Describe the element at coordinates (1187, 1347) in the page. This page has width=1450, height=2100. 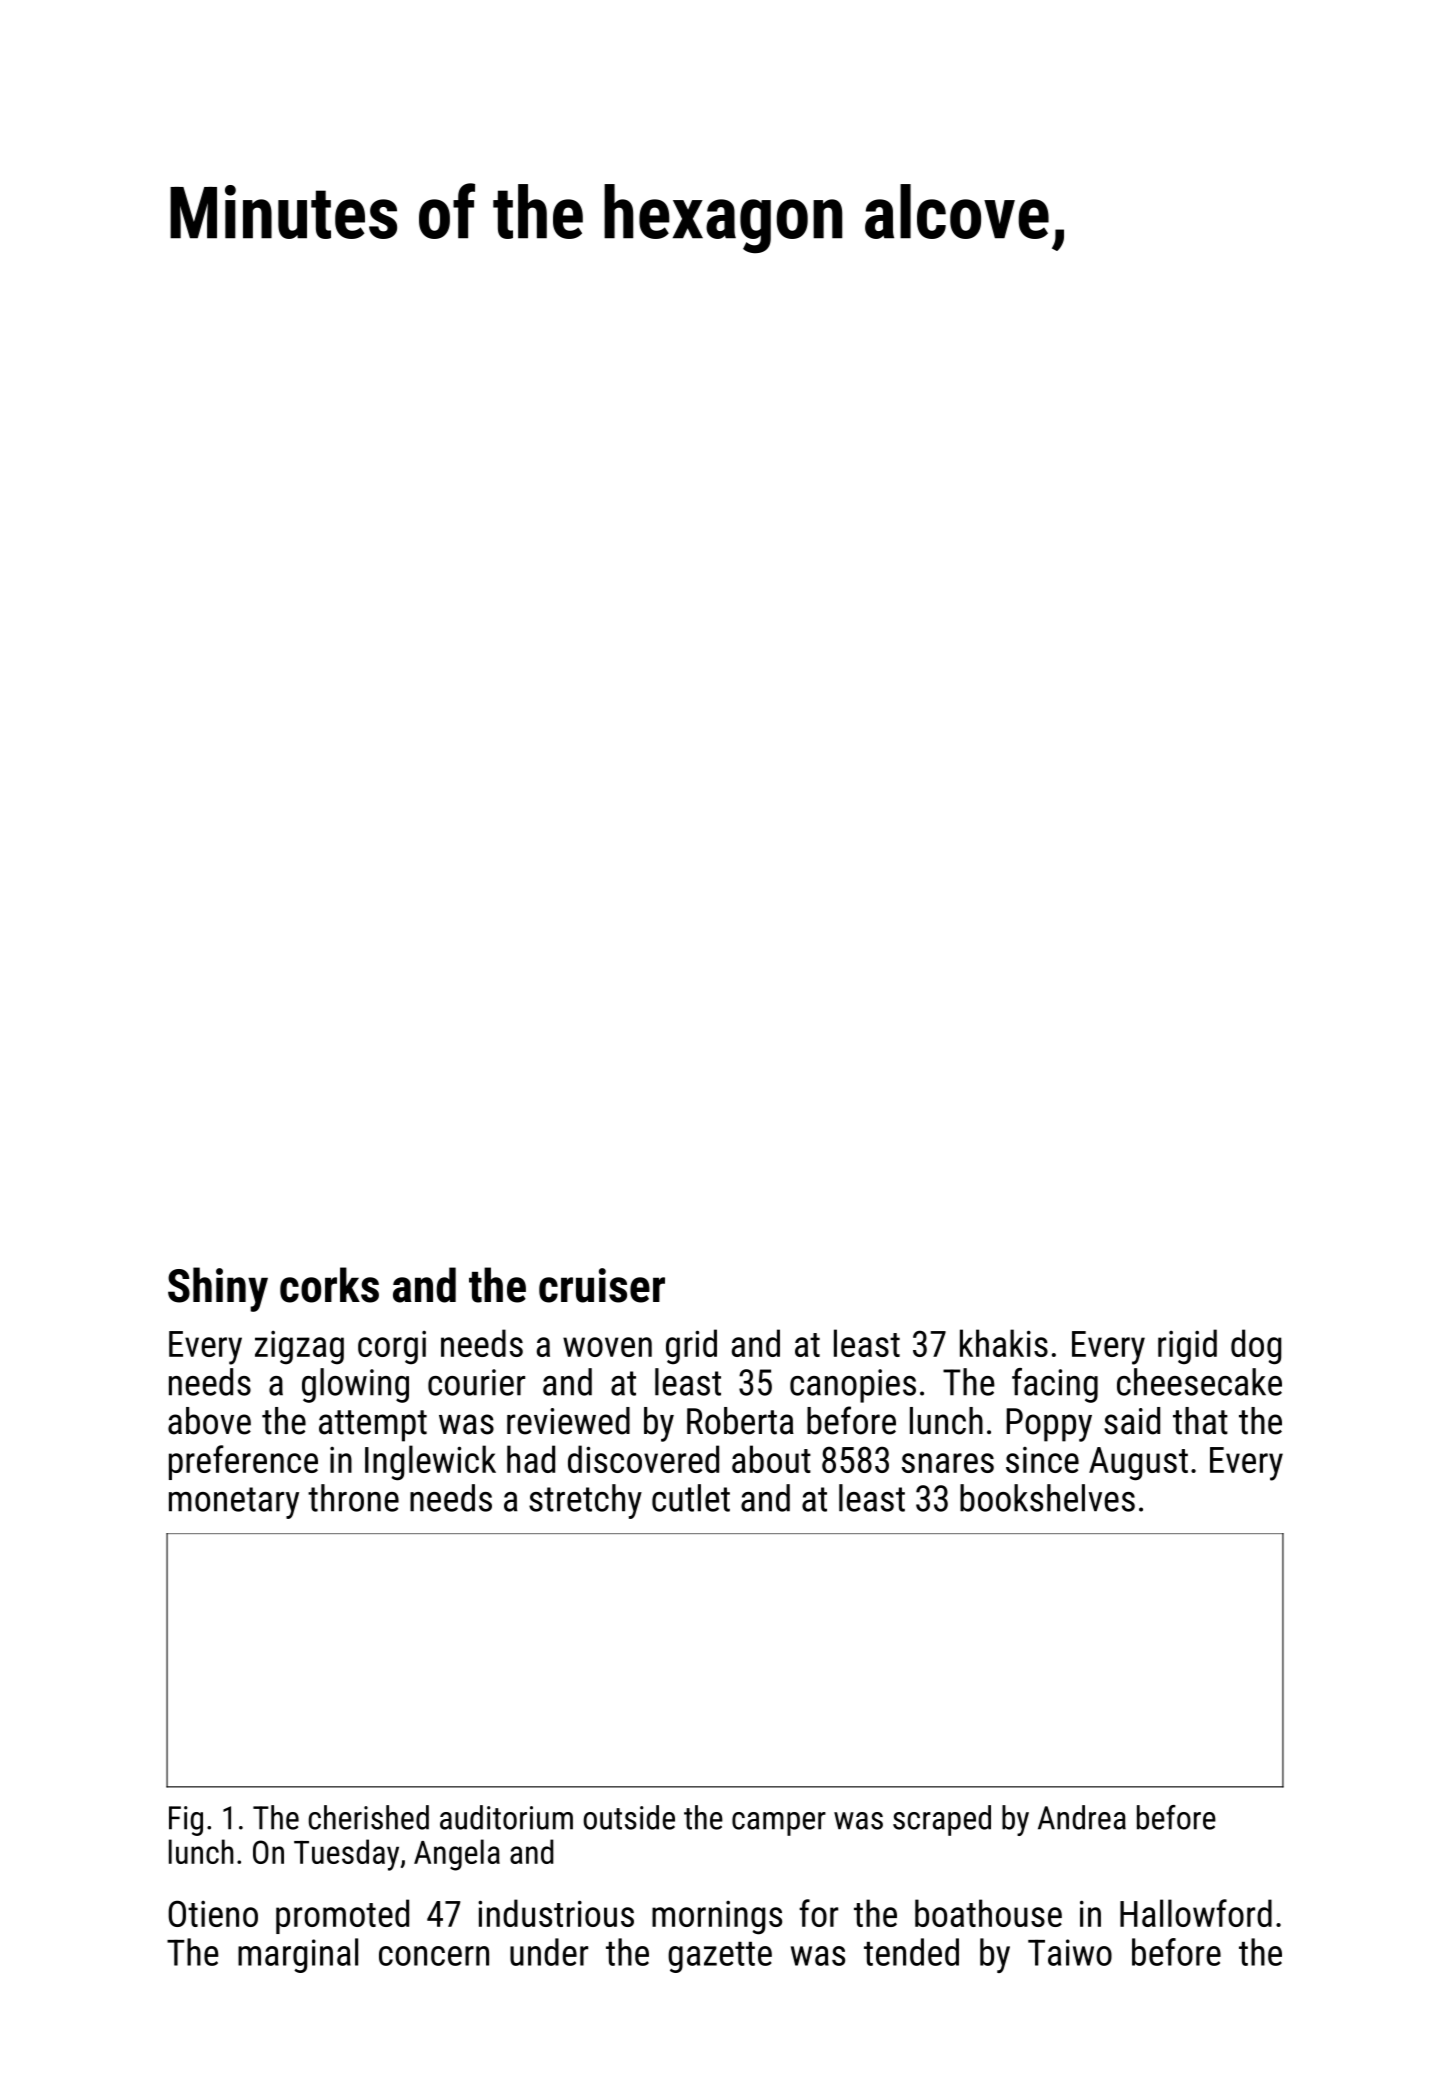
I see `rigid` at that location.
